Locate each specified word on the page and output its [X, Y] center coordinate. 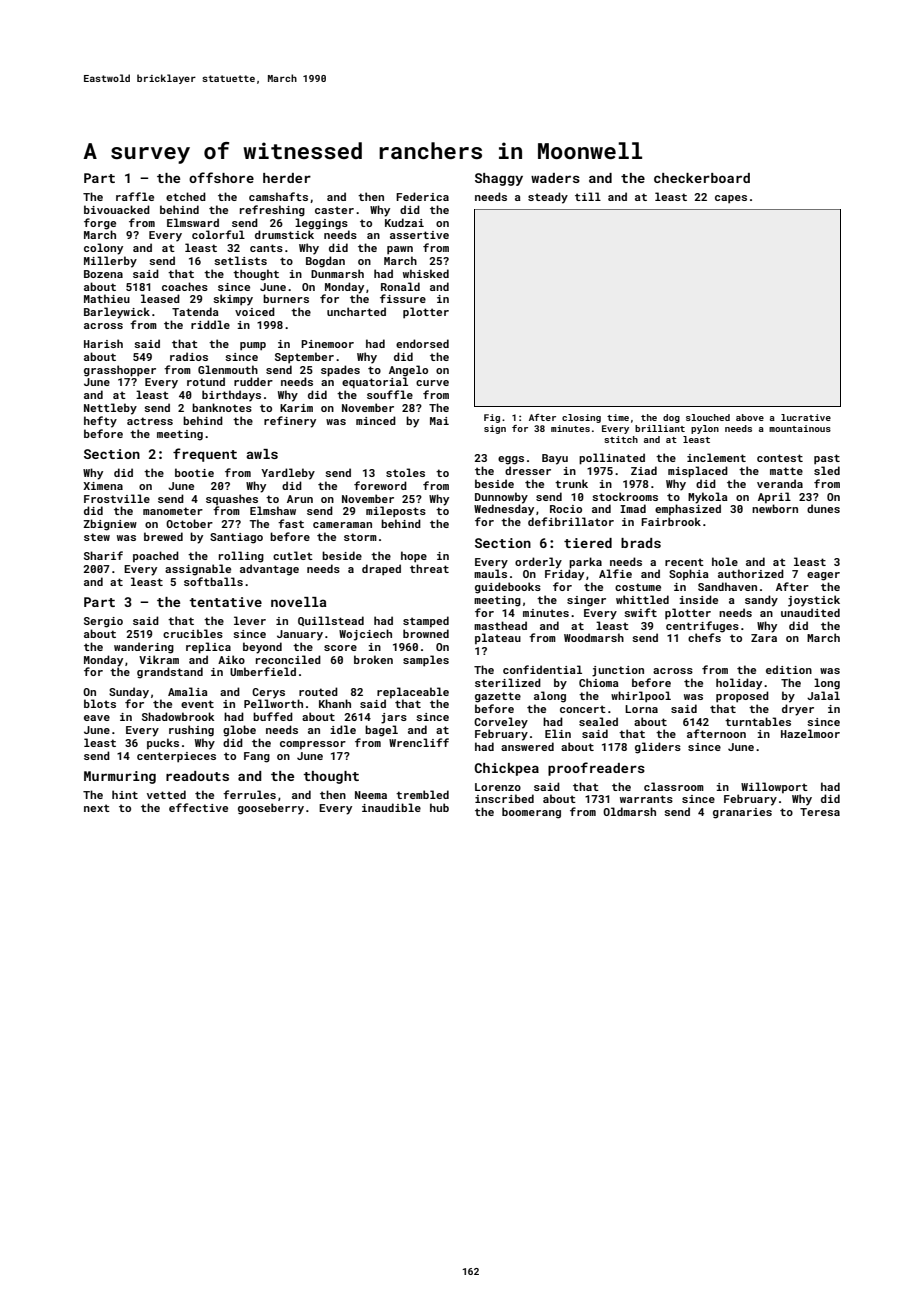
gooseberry [271, 809]
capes [731, 199]
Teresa [820, 812]
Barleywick [117, 313]
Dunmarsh [337, 273]
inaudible [391, 807]
